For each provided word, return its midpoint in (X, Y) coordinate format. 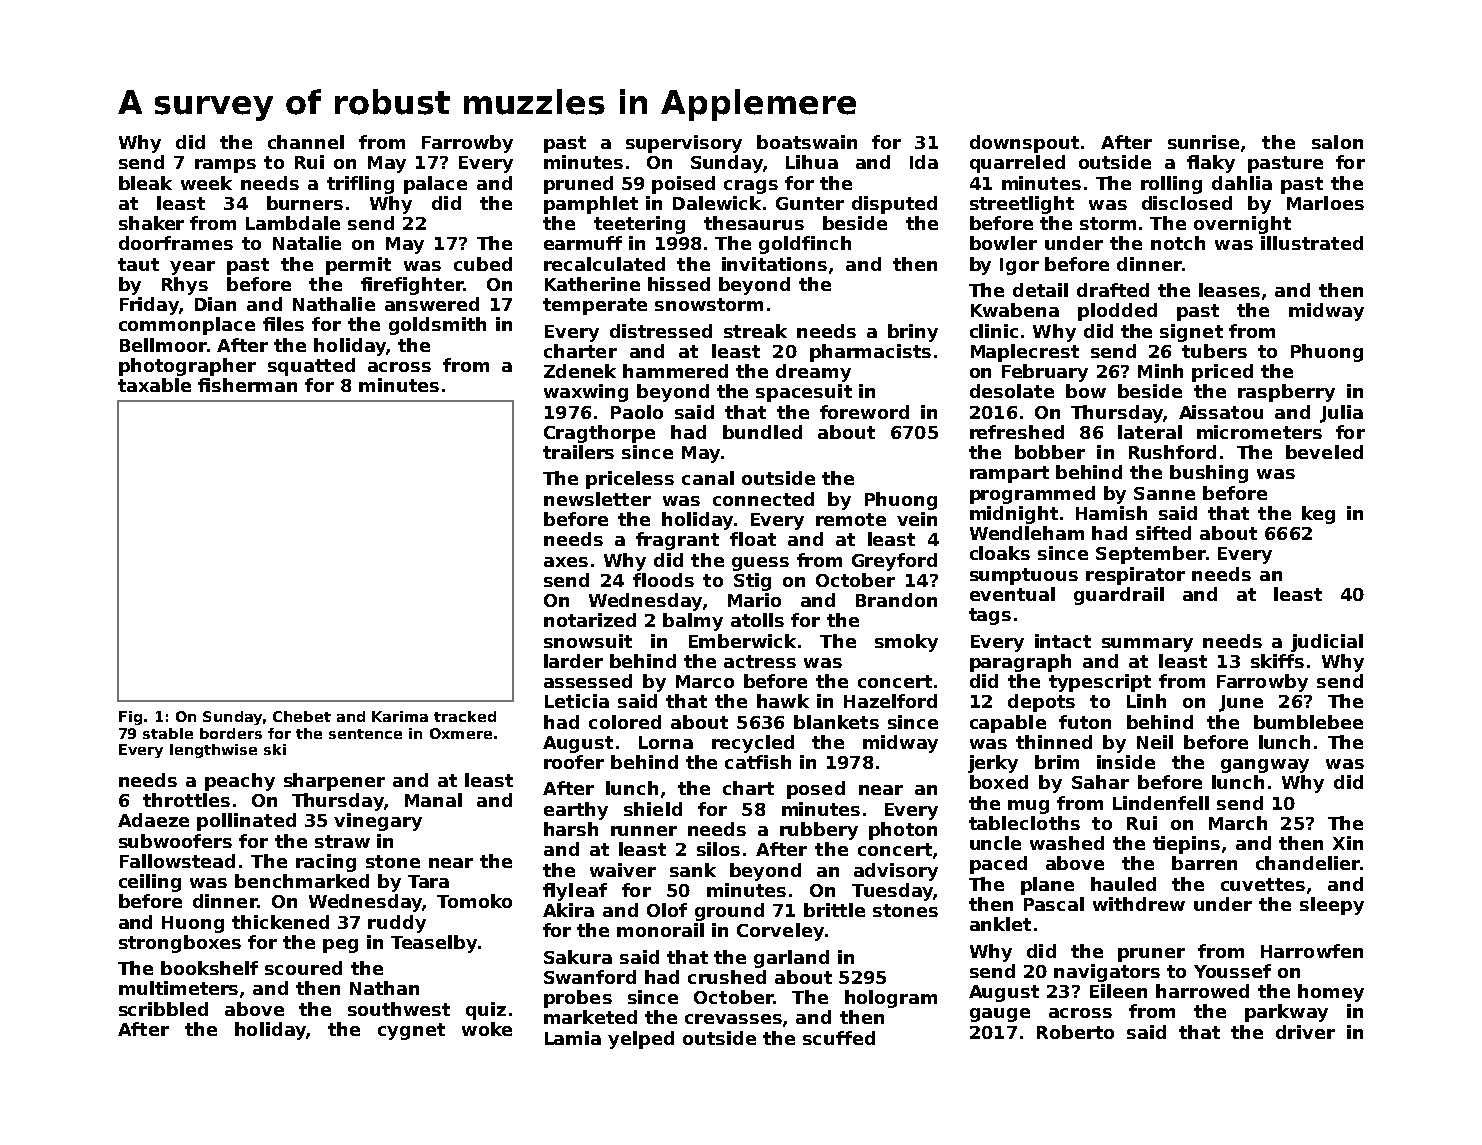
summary (1147, 645)
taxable (154, 385)
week (206, 183)
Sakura (578, 957)
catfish (758, 762)
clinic (994, 331)
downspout (1024, 144)
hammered (675, 371)
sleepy (1332, 906)
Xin (1348, 843)
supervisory (684, 144)
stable (168, 733)
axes (566, 562)
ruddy (397, 924)
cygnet (411, 1031)
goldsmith (437, 326)
